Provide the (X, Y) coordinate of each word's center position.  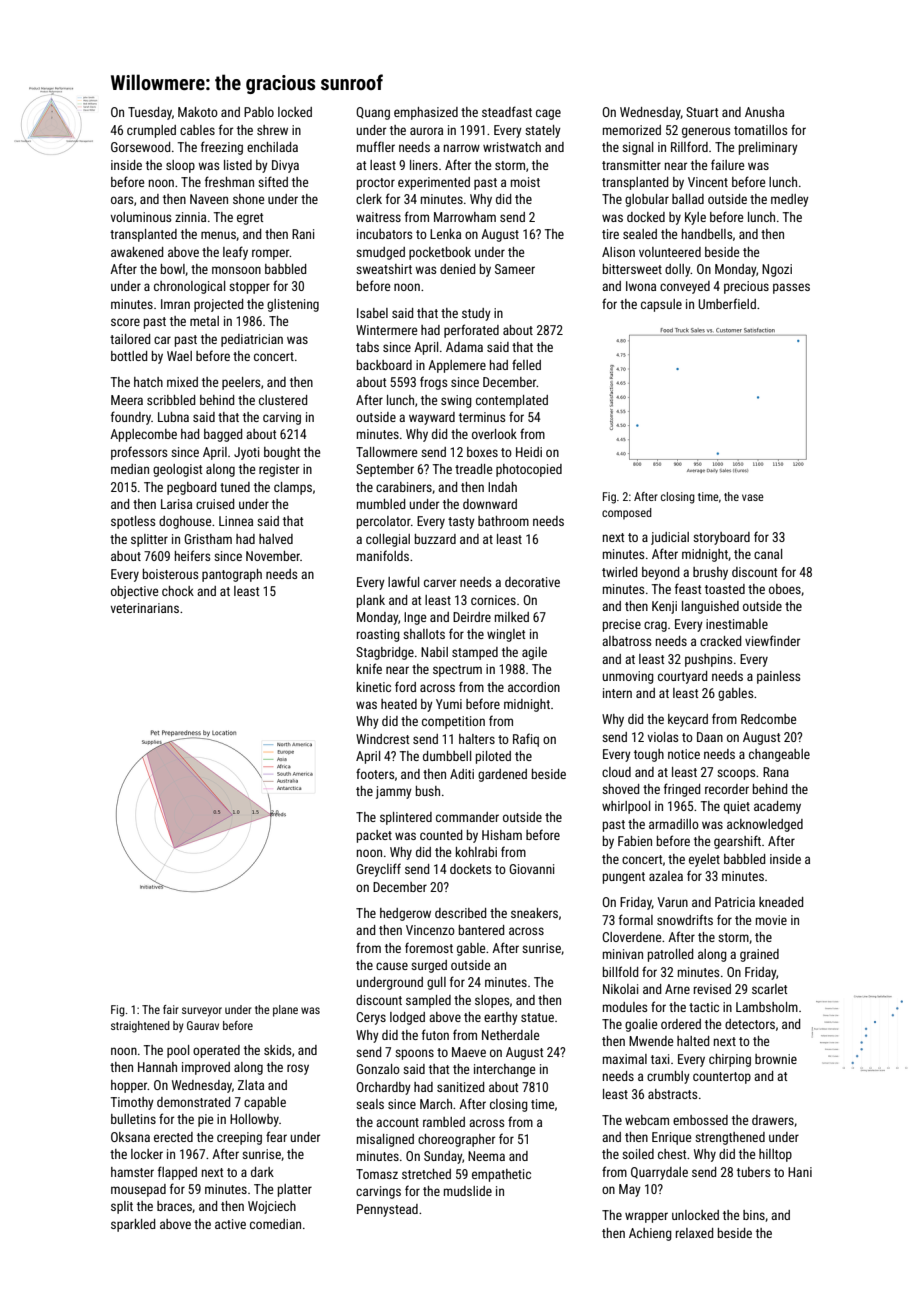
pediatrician (252, 340)
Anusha (764, 112)
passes (791, 288)
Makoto (198, 112)
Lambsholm (767, 1007)
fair (171, 1009)
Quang (373, 113)
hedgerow (405, 914)
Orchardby (383, 1088)
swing (456, 401)
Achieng (650, 1234)
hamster (132, 1172)
